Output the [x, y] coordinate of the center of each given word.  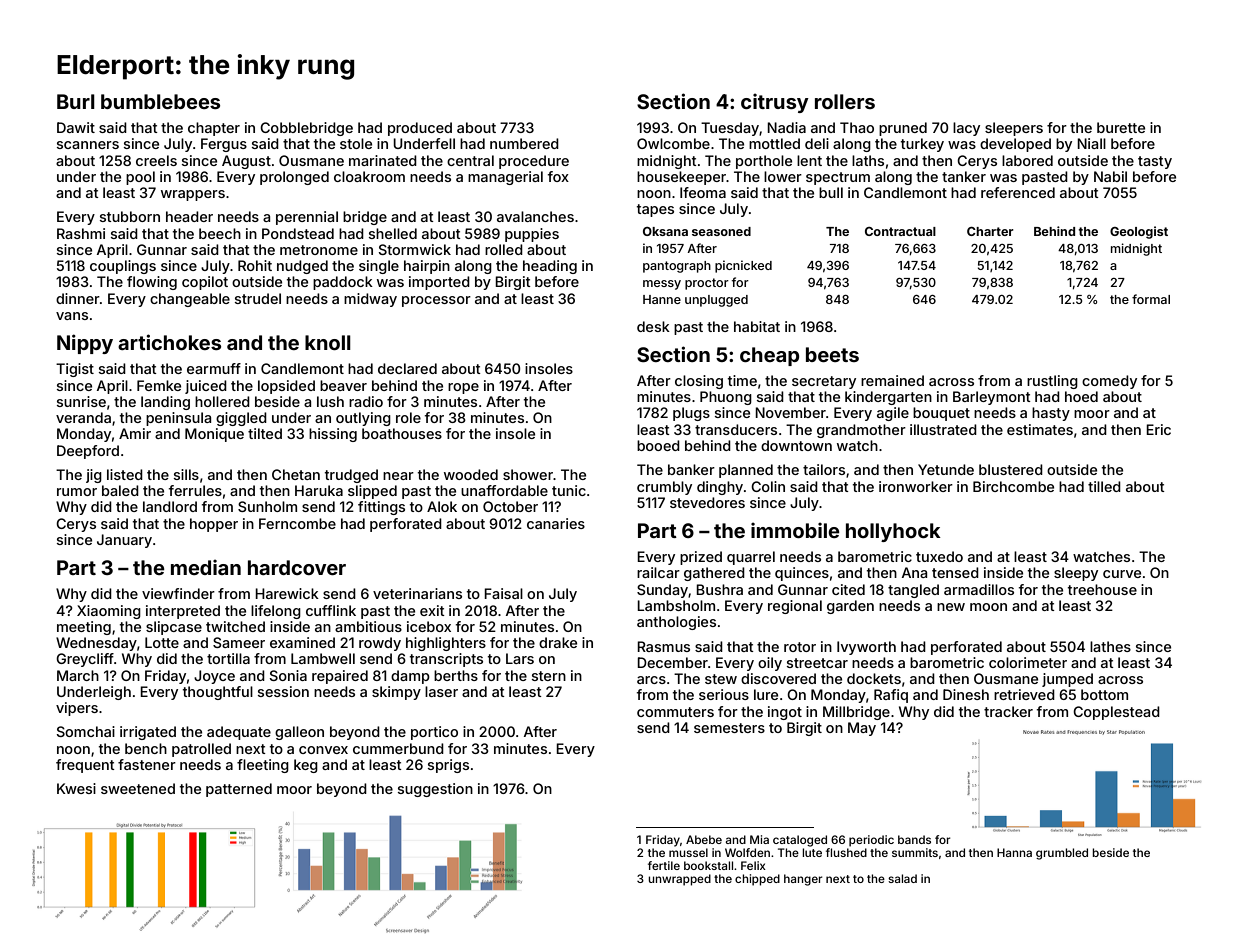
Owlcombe [673, 143]
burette [1121, 127]
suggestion [435, 790]
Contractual [900, 231]
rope [463, 388]
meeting [84, 628]
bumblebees [160, 101]
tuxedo [939, 556]
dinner [78, 298]
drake [558, 642]
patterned [239, 790]
